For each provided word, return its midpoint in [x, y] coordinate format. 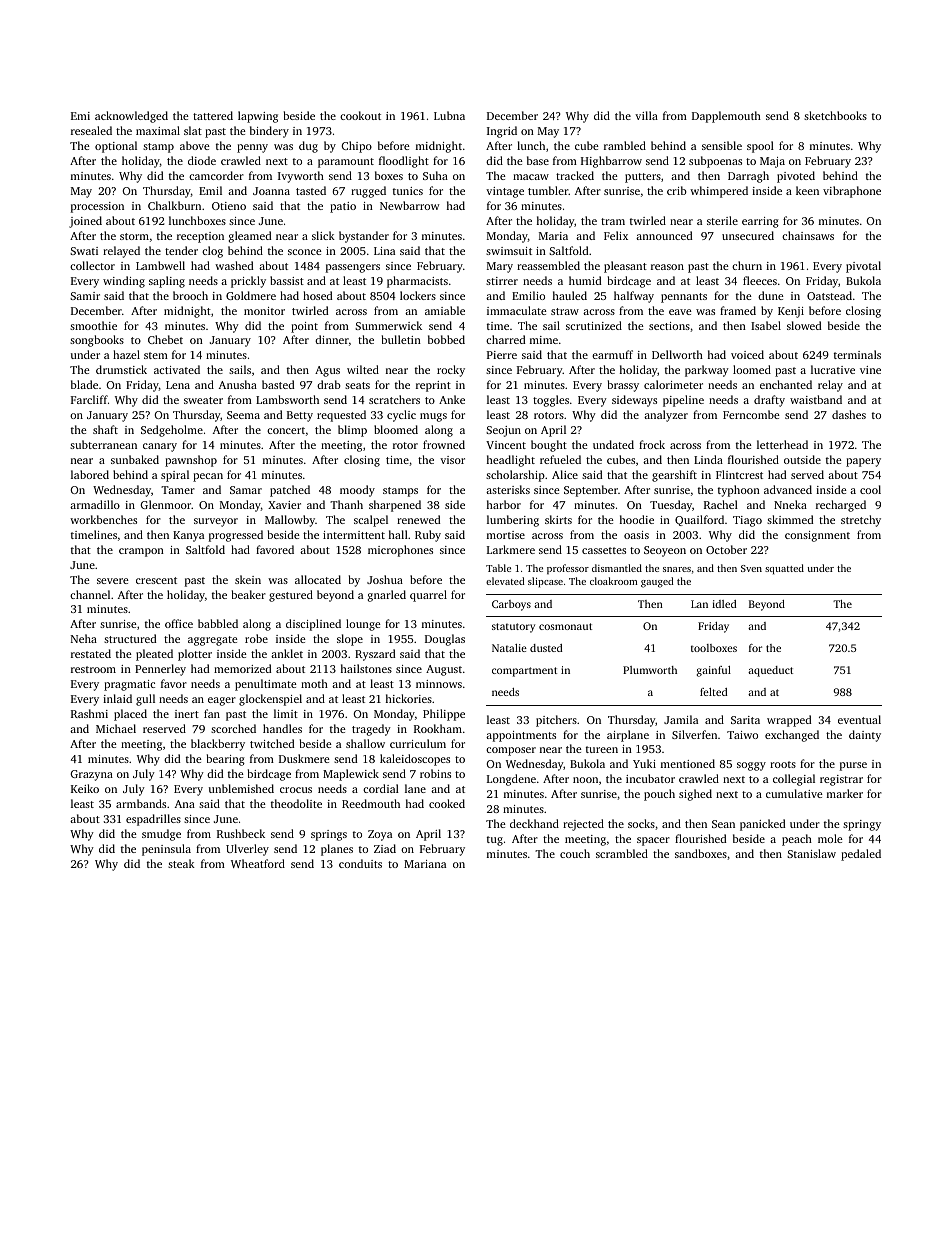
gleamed [250, 237]
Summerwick [388, 325]
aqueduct [770, 671]
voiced [747, 354]
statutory [513, 628]
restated [91, 653]
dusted [546, 648]
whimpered [719, 192]
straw [565, 311]
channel [90, 594]
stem [156, 355]
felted [714, 692]
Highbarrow [611, 162]
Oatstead [829, 295]
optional [116, 147]
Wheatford [258, 863]
